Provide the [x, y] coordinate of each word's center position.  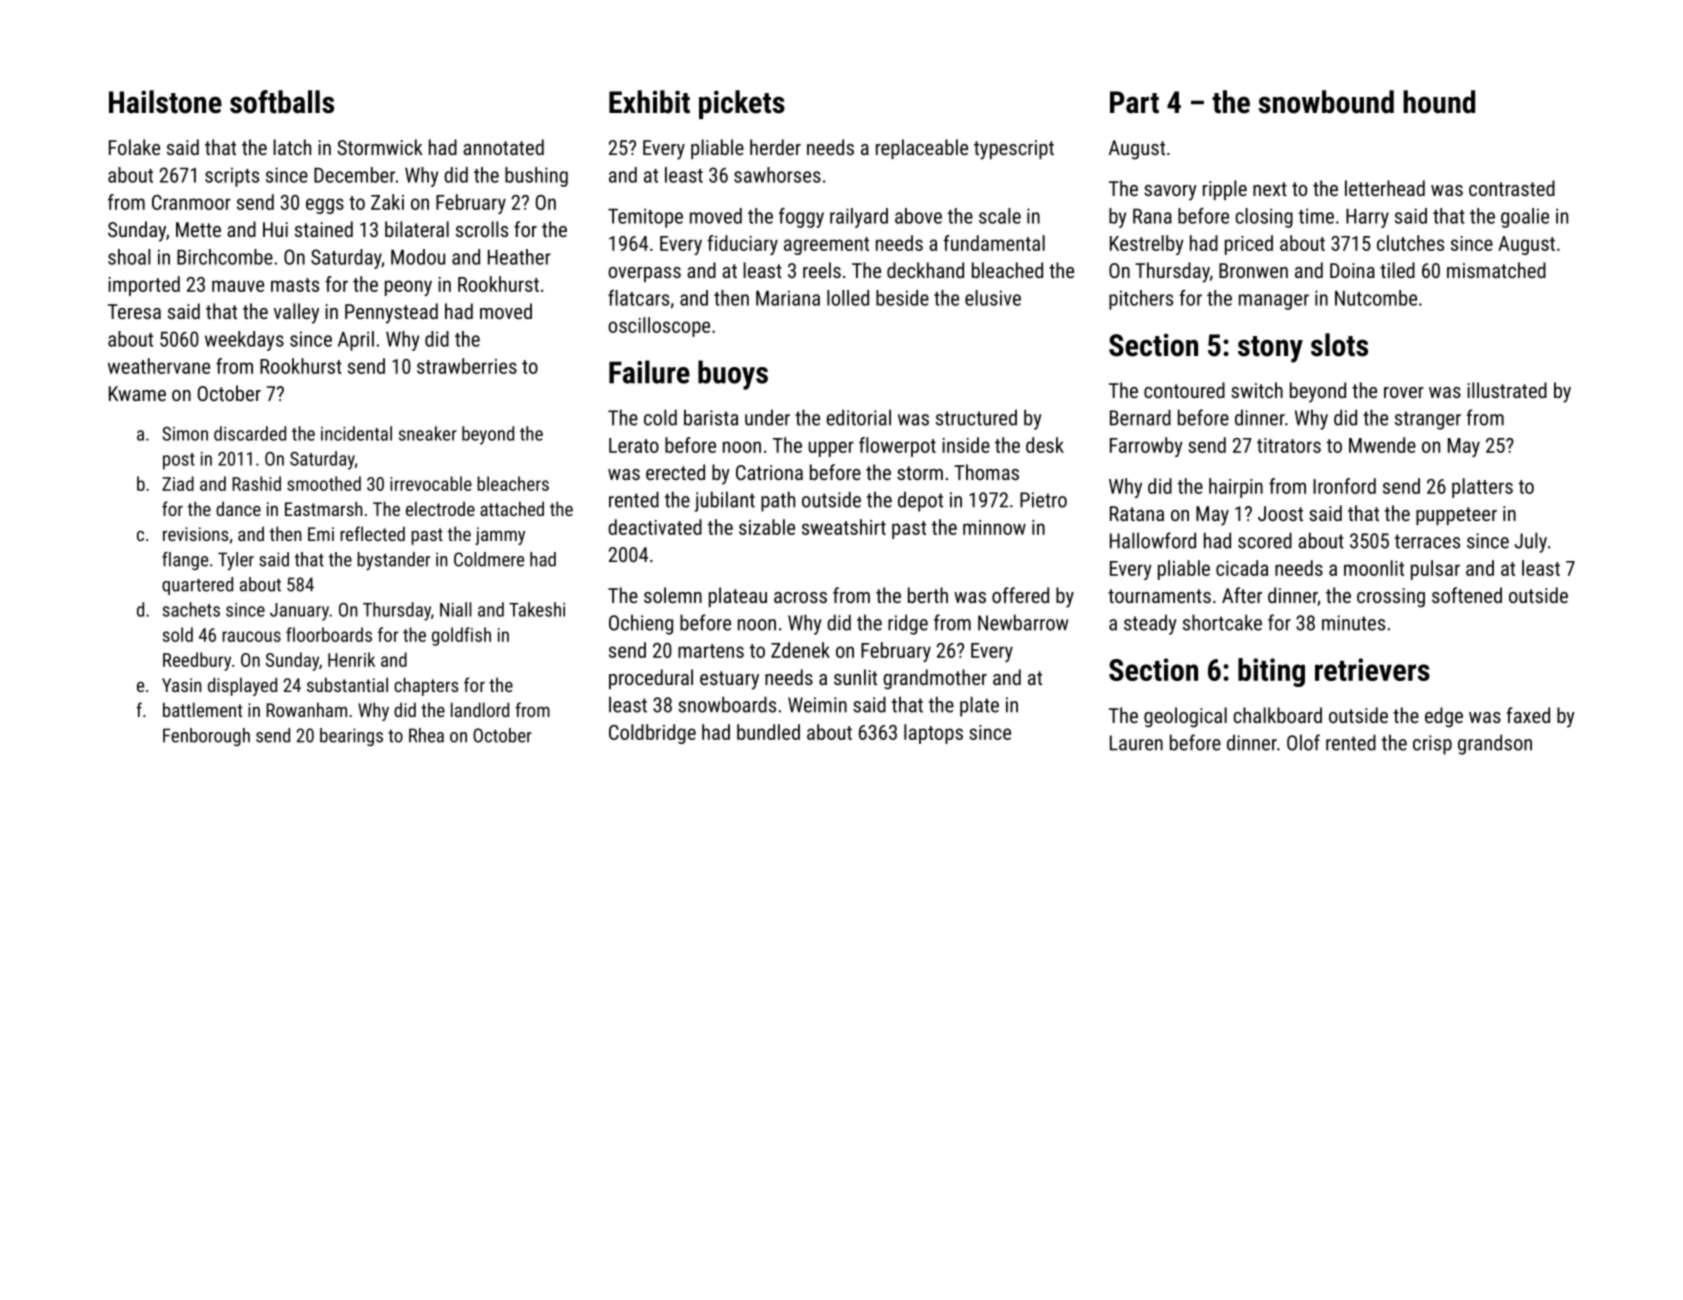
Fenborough [206, 737]
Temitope [645, 218]
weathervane [159, 366]
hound [1439, 102]
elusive [993, 298]
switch [1257, 390]
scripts [232, 177]
